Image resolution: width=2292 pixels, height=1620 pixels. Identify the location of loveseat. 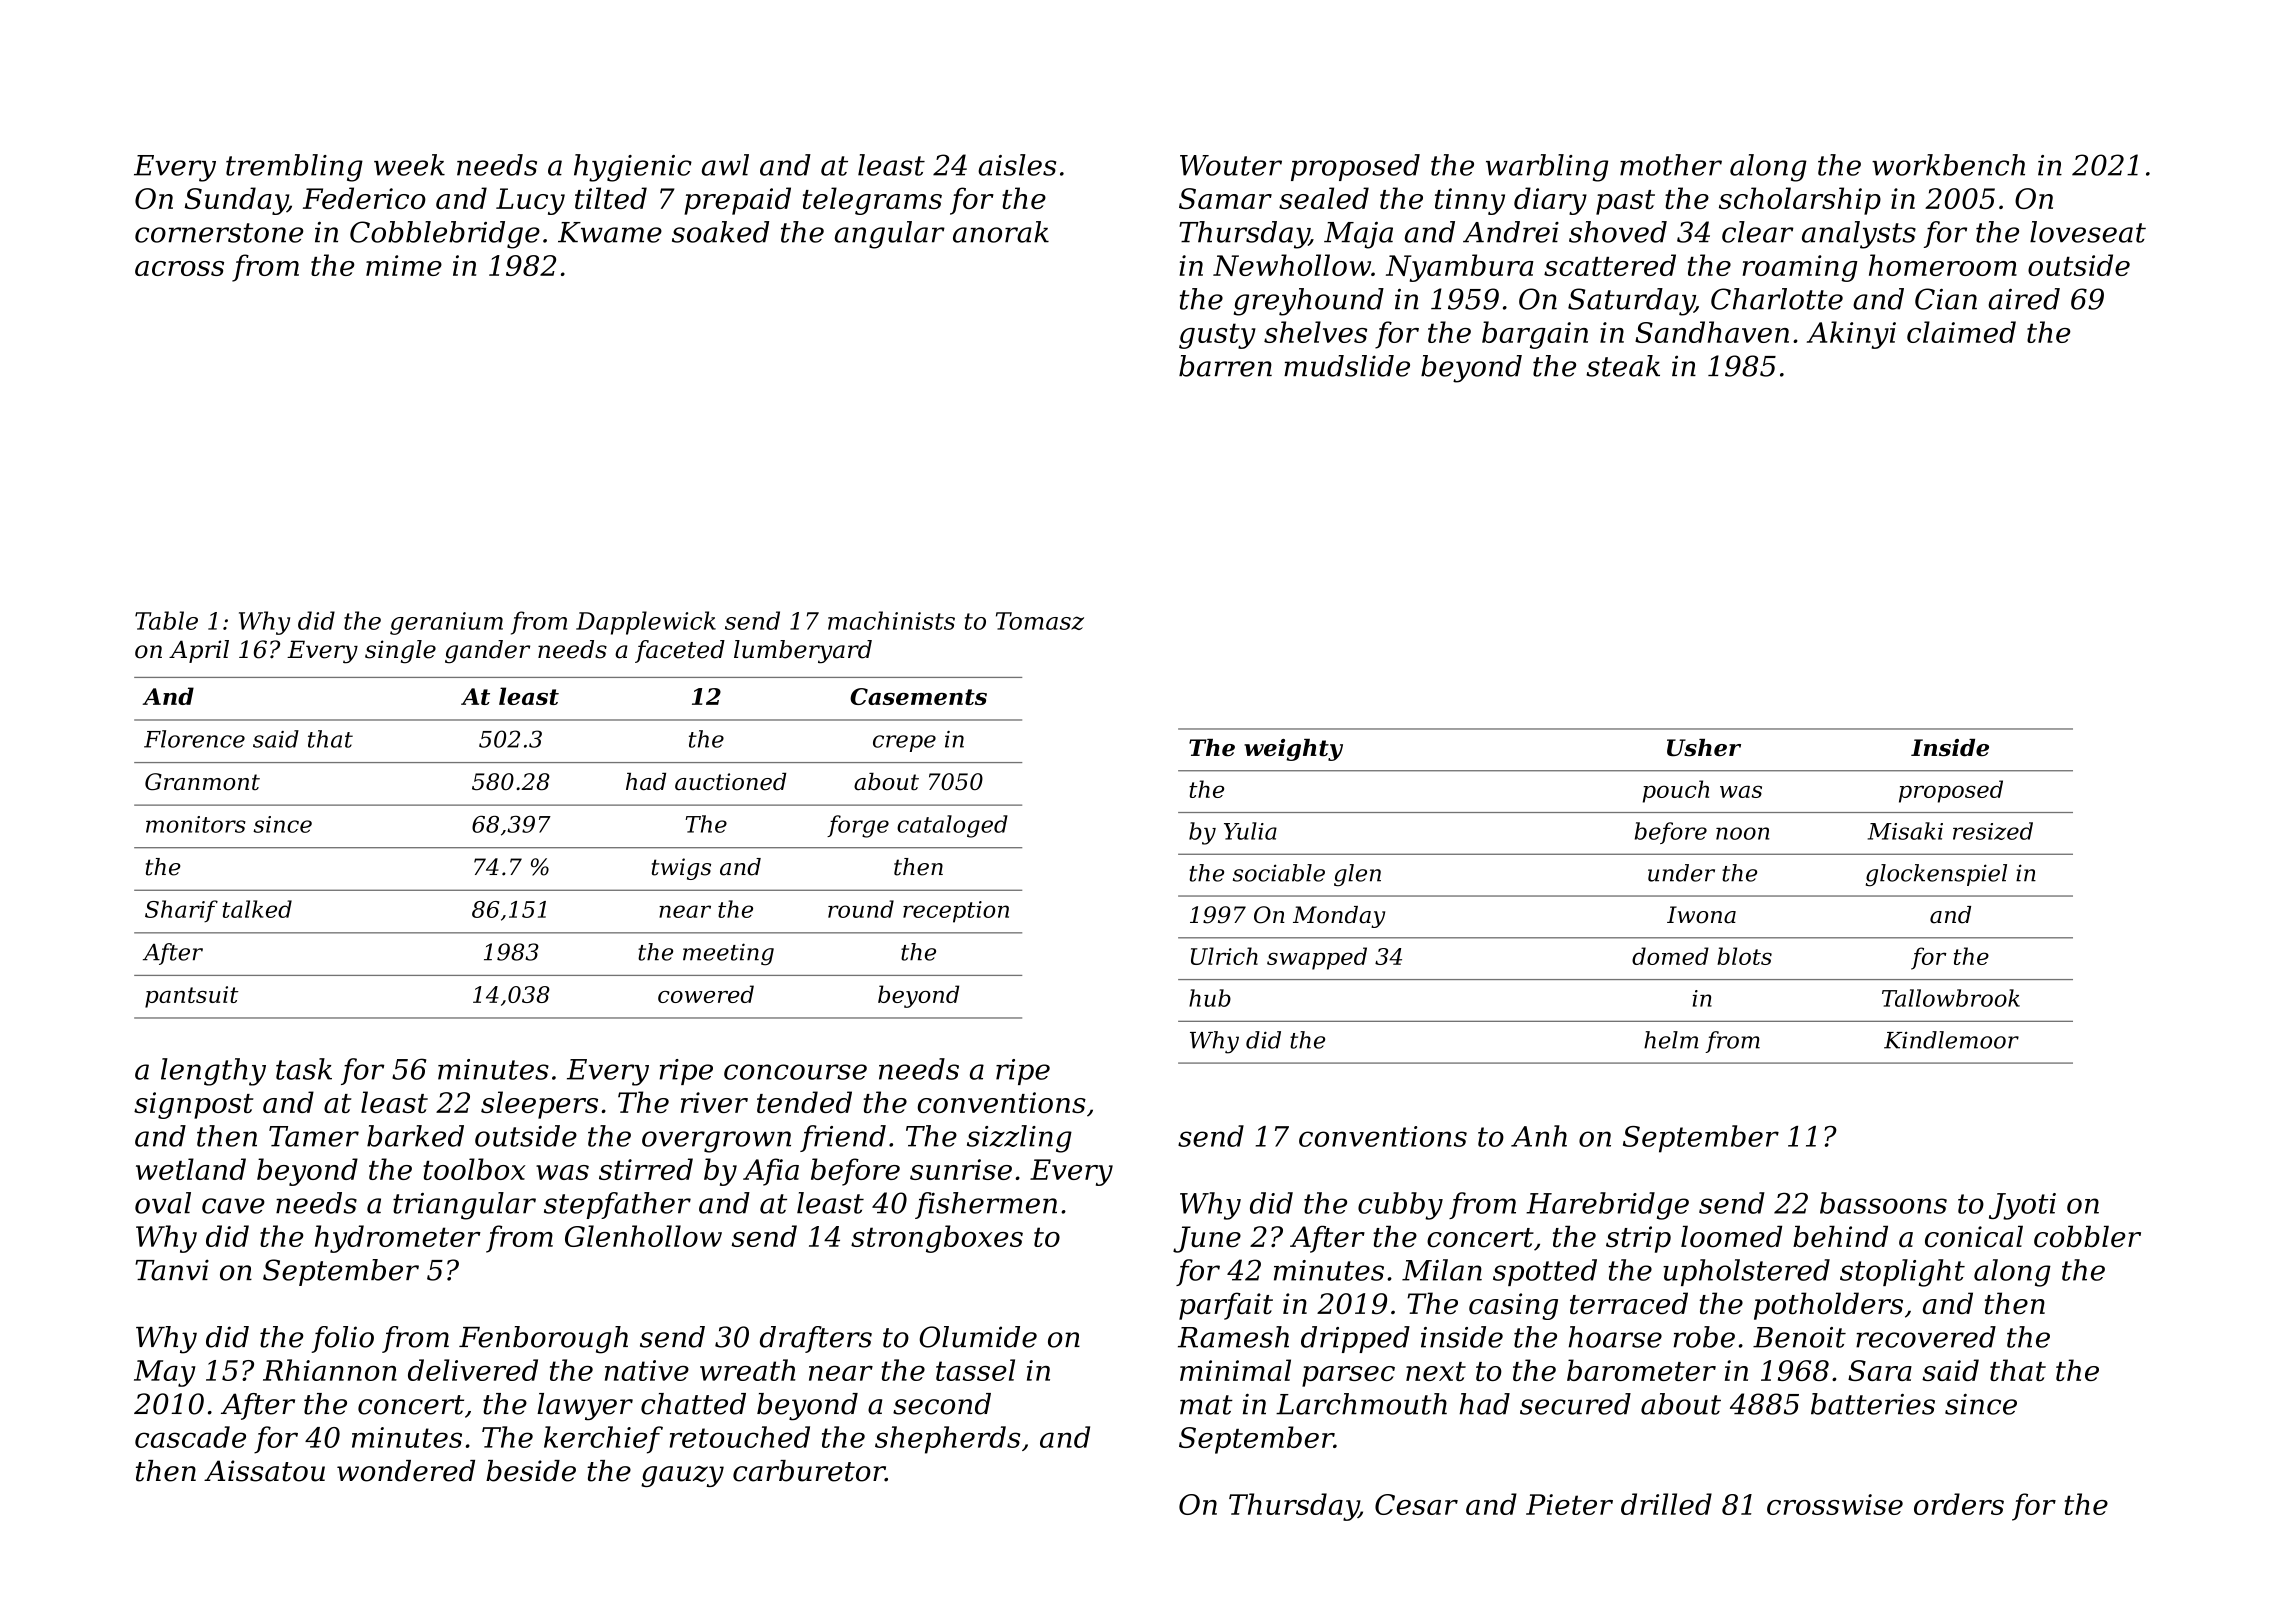
(2088, 232).
